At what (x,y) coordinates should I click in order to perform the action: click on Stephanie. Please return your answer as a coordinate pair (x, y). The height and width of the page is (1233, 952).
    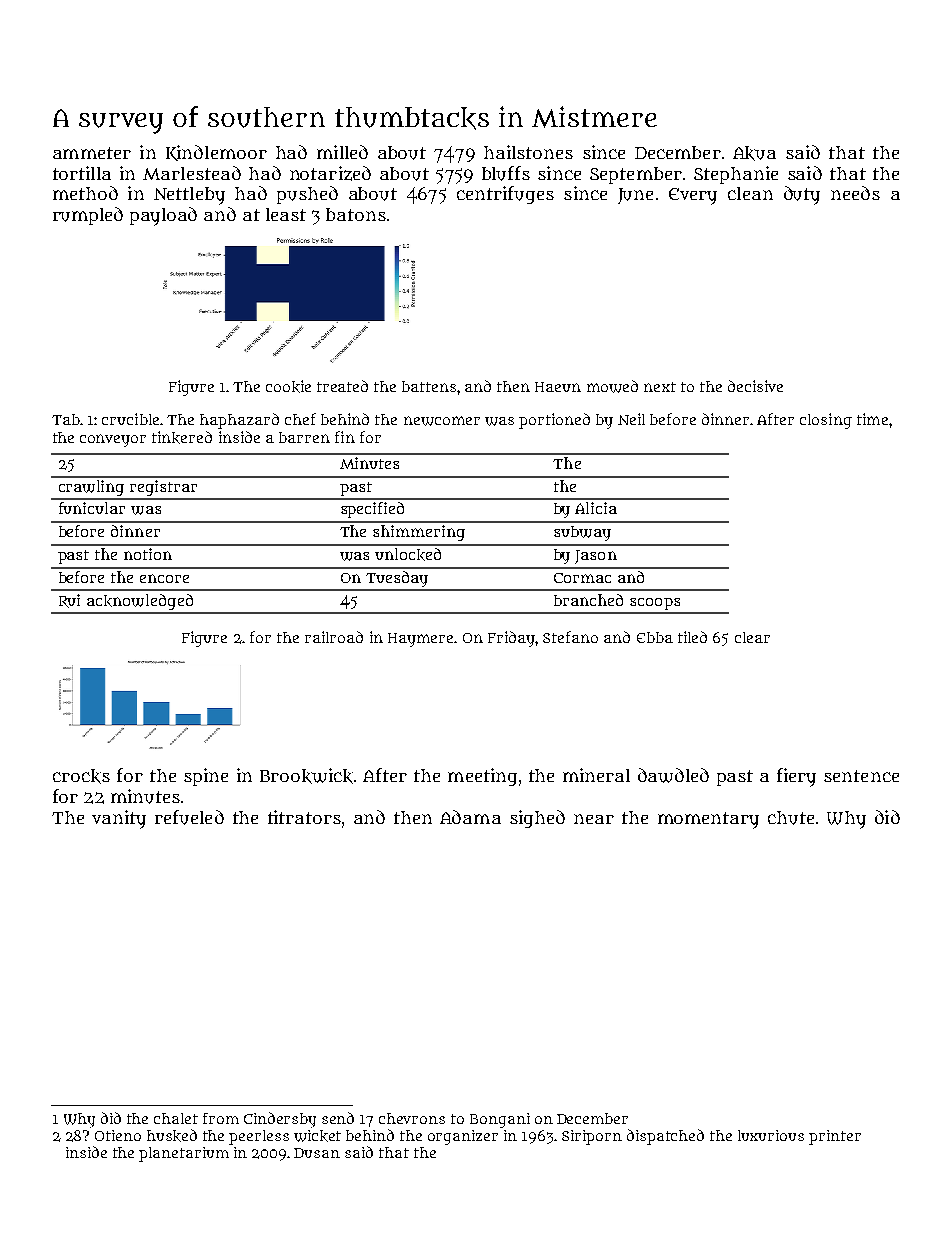
    Looking at the image, I should click on (736, 175).
